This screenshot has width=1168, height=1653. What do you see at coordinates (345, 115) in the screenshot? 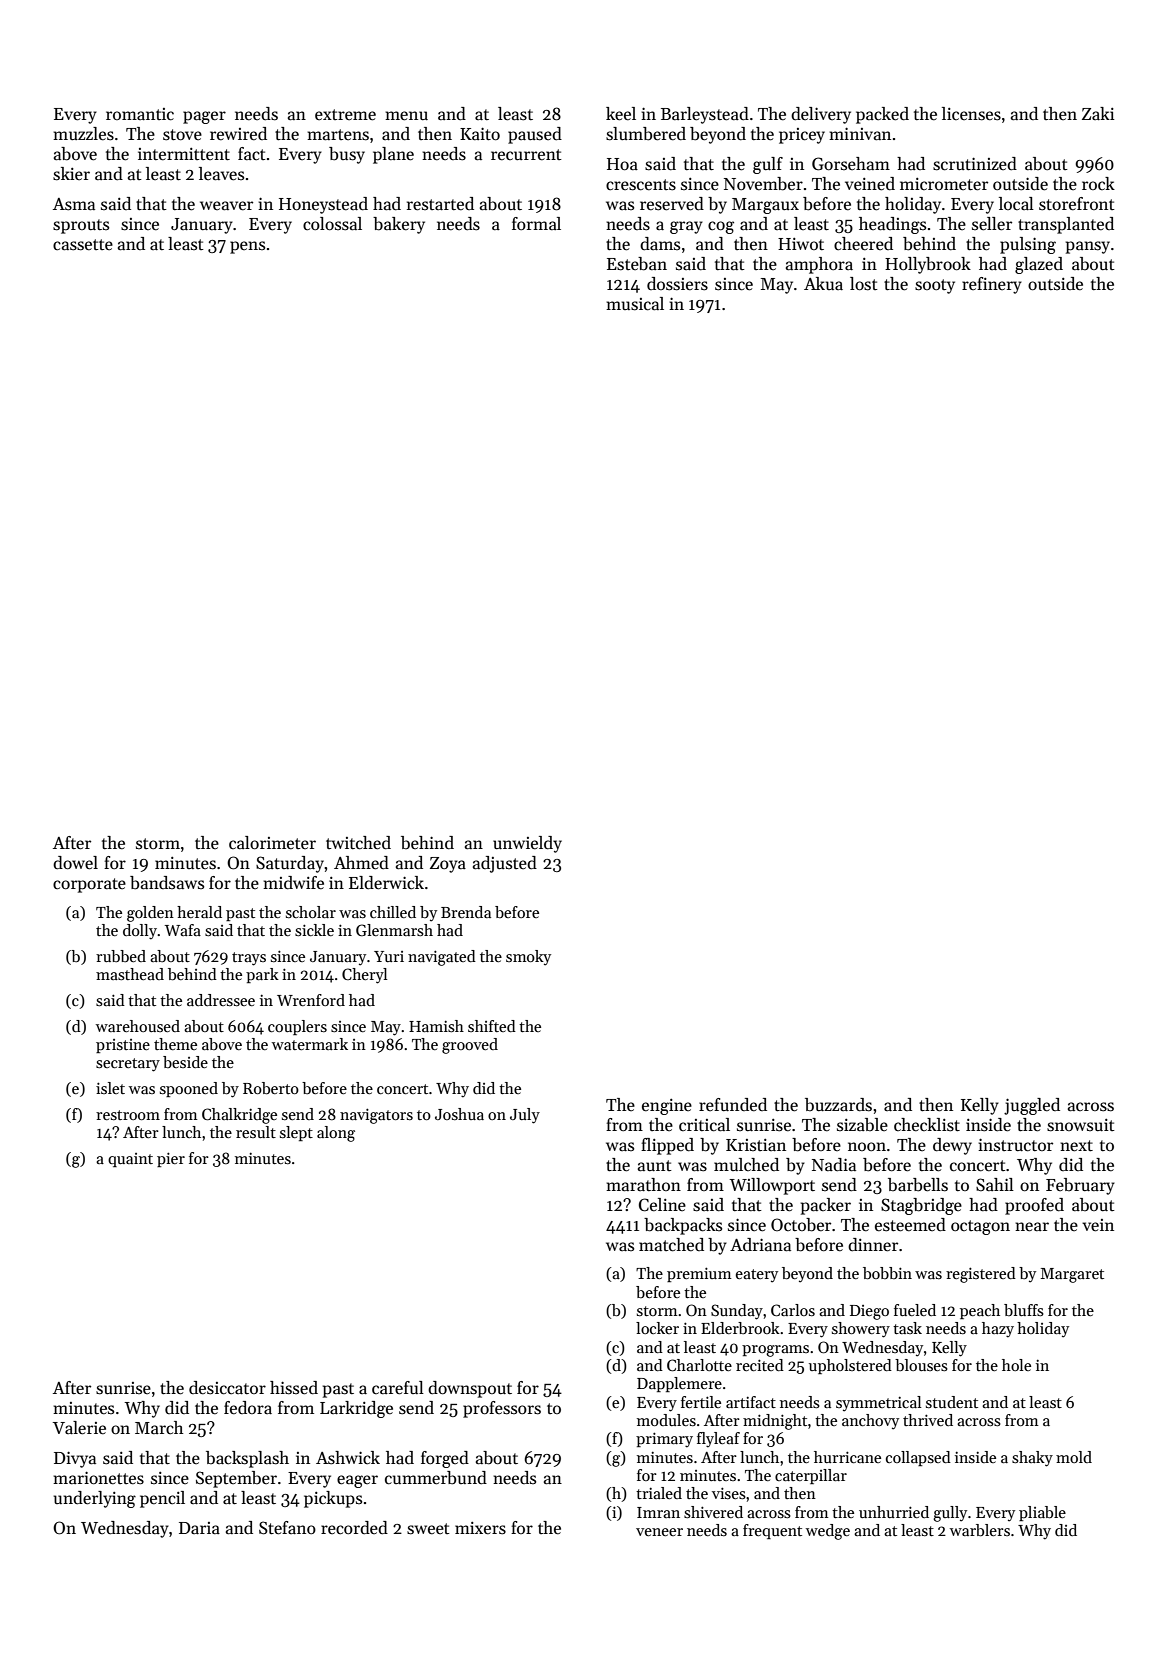
I see `extreme` at bounding box center [345, 115].
